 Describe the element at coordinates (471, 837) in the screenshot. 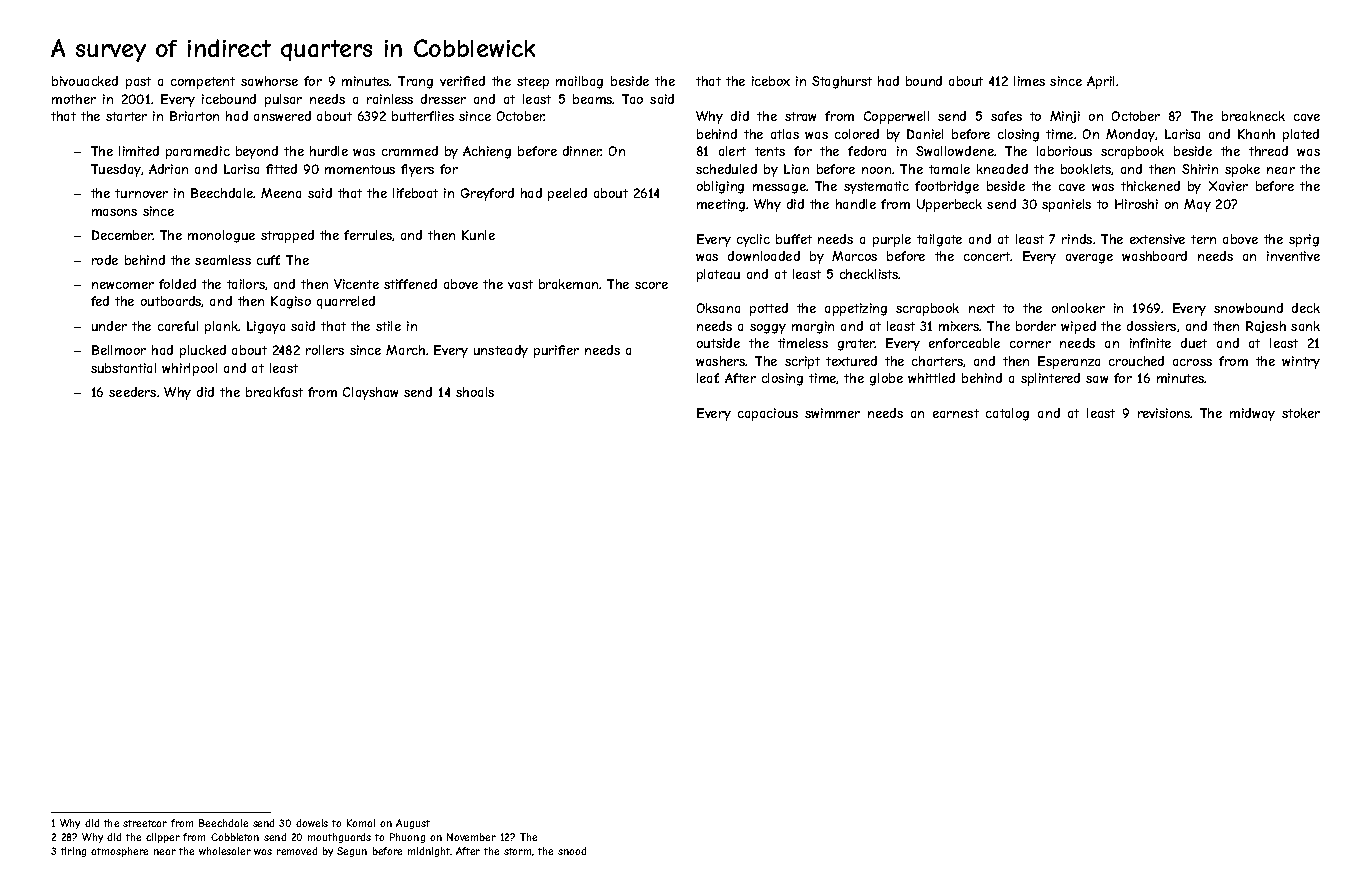

I see `November` at that location.
